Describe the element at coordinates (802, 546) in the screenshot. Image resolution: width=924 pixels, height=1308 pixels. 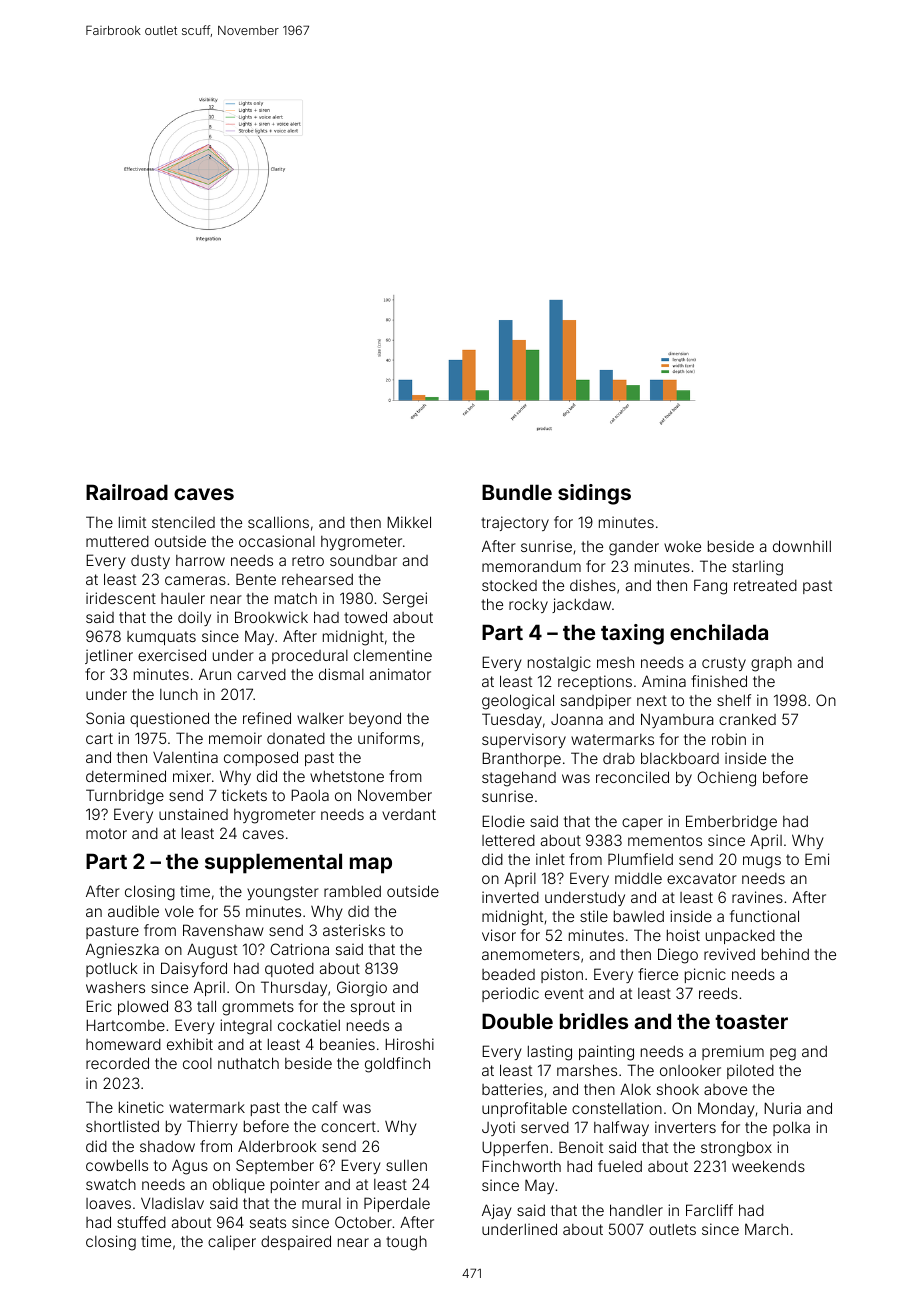
I see `downhill` at that location.
